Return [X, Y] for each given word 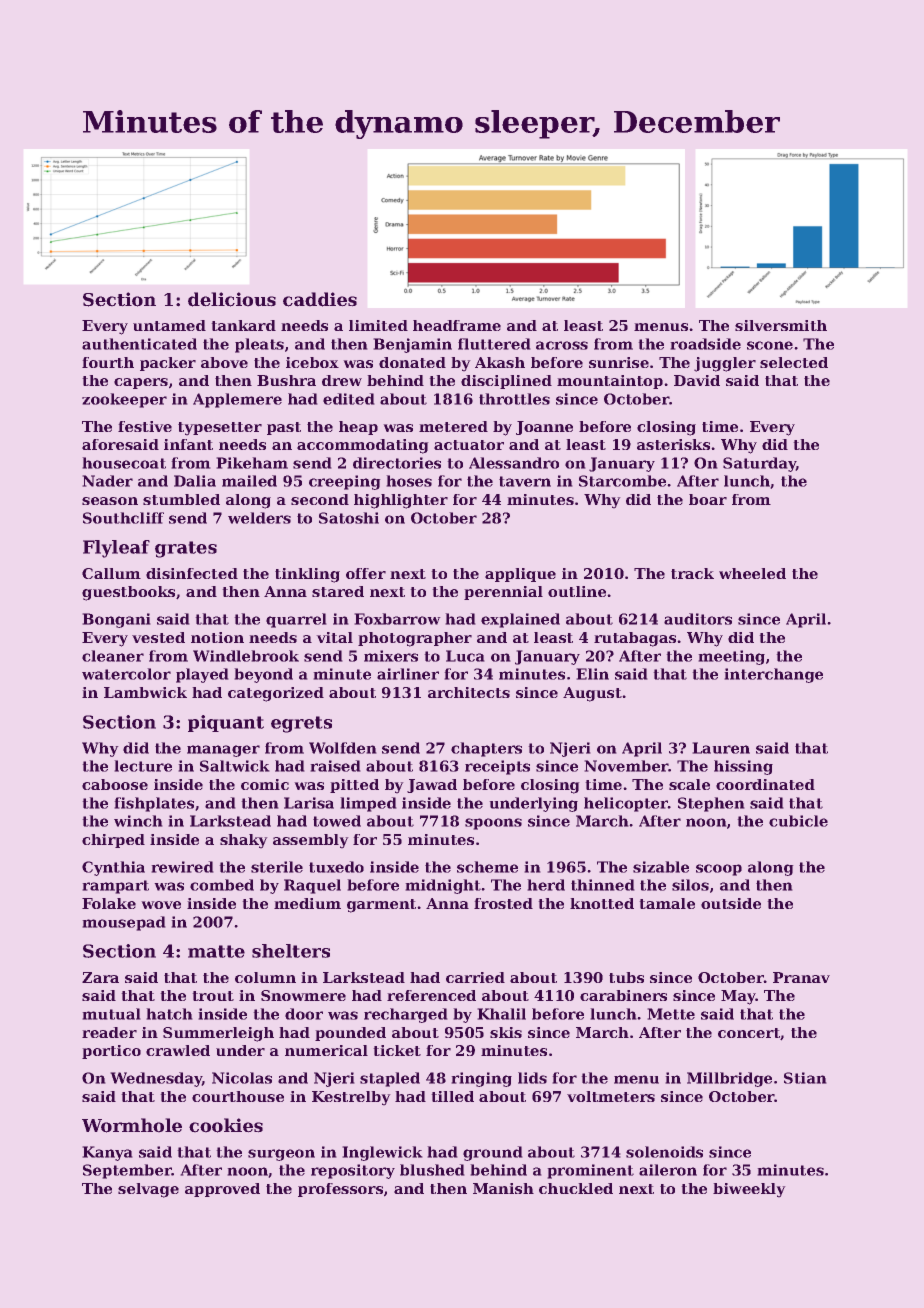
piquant [226, 723]
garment [381, 906]
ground [493, 1153]
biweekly [749, 1190]
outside [731, 903]
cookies [226, 1125]
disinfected [192, 573]
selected [794, 362]
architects [469, 692]
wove [161, 905]
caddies [320, 299]
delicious [232, 299]
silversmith [781, 325]
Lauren [721, 748]
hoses [409, 481]
